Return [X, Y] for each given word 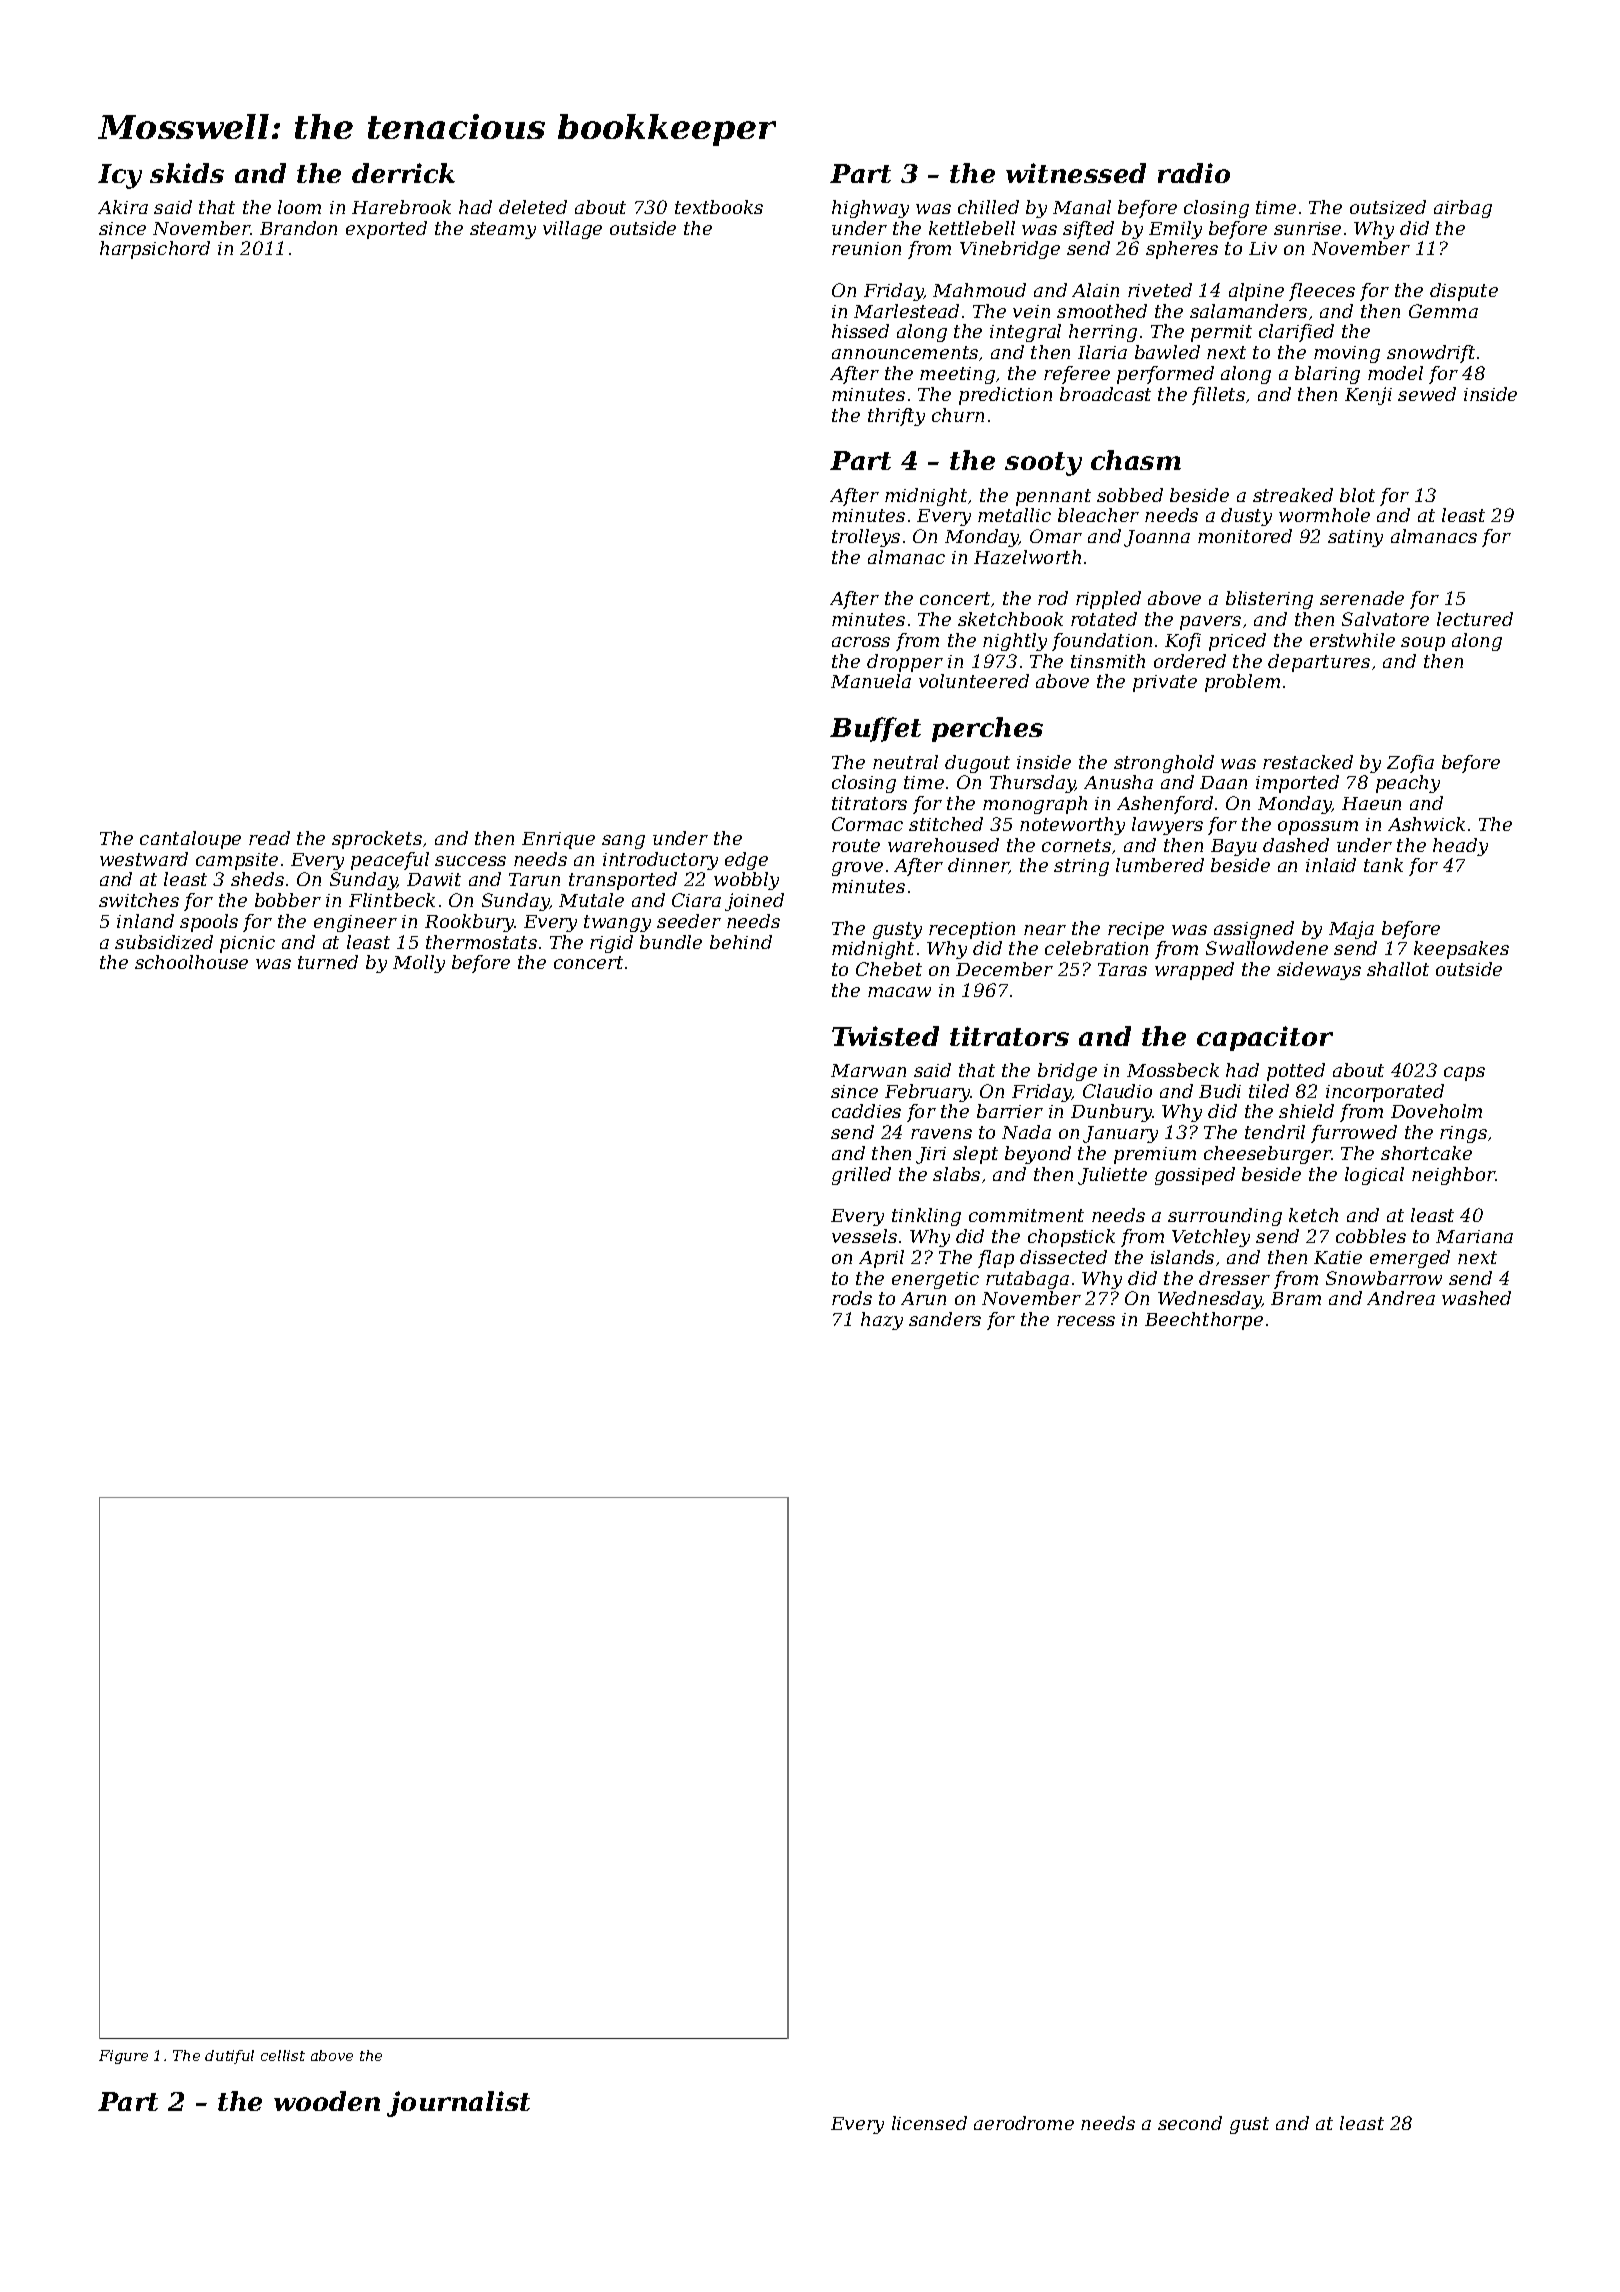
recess [1086, 1321]
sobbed [1130, 495]
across [861, 642]
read [269, 838]
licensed [929, 2123]
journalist [458, 2104]
